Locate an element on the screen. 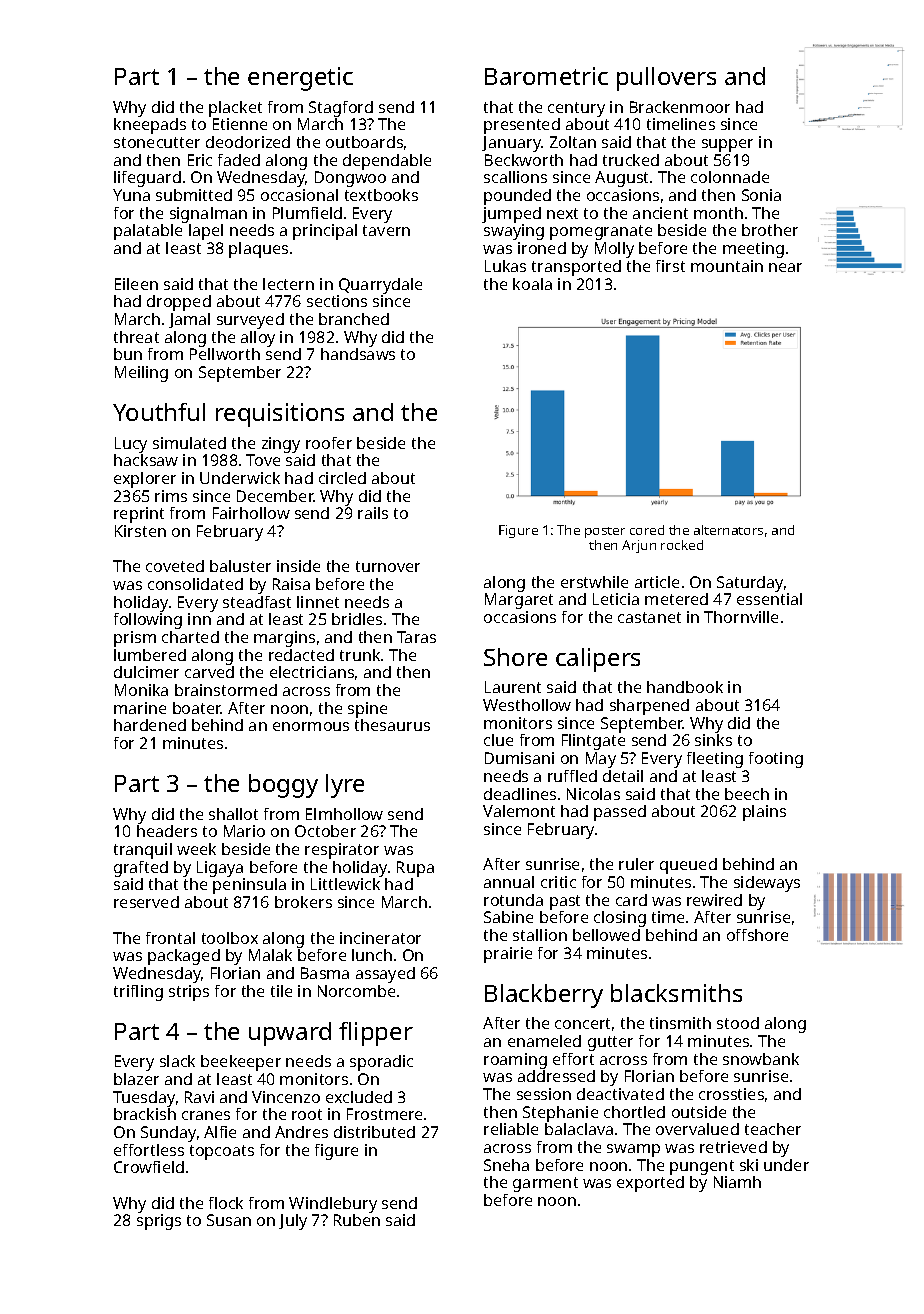 The image size is (924, 1314). prism is located at coordinates (135, 639).
